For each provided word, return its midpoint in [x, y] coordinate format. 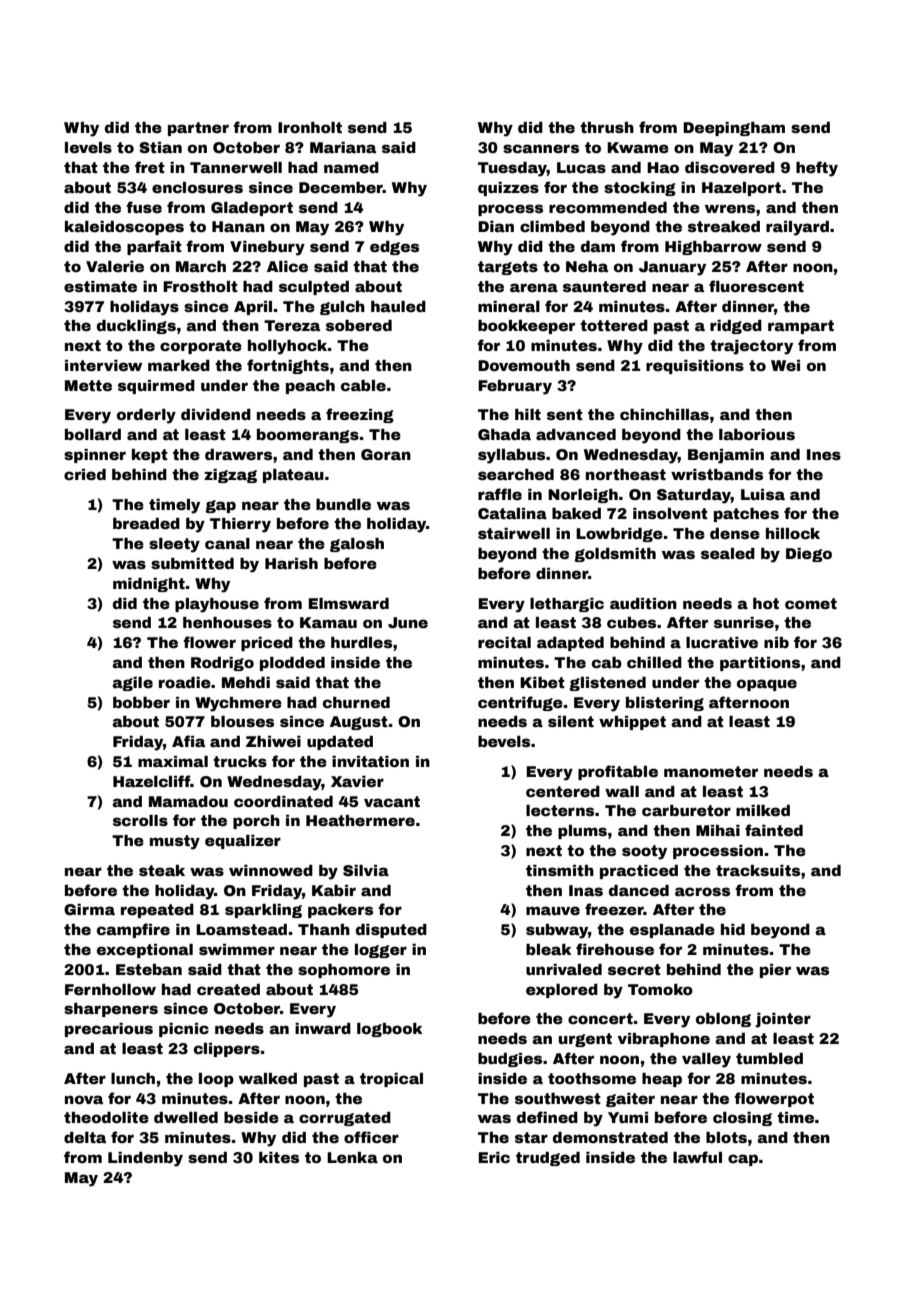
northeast [626, 474]
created [228, 989]
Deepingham [734, 129]
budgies [510, 1060]
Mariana [343, 147]
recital [504, 642]
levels [88, 147]
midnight [149, 585]
